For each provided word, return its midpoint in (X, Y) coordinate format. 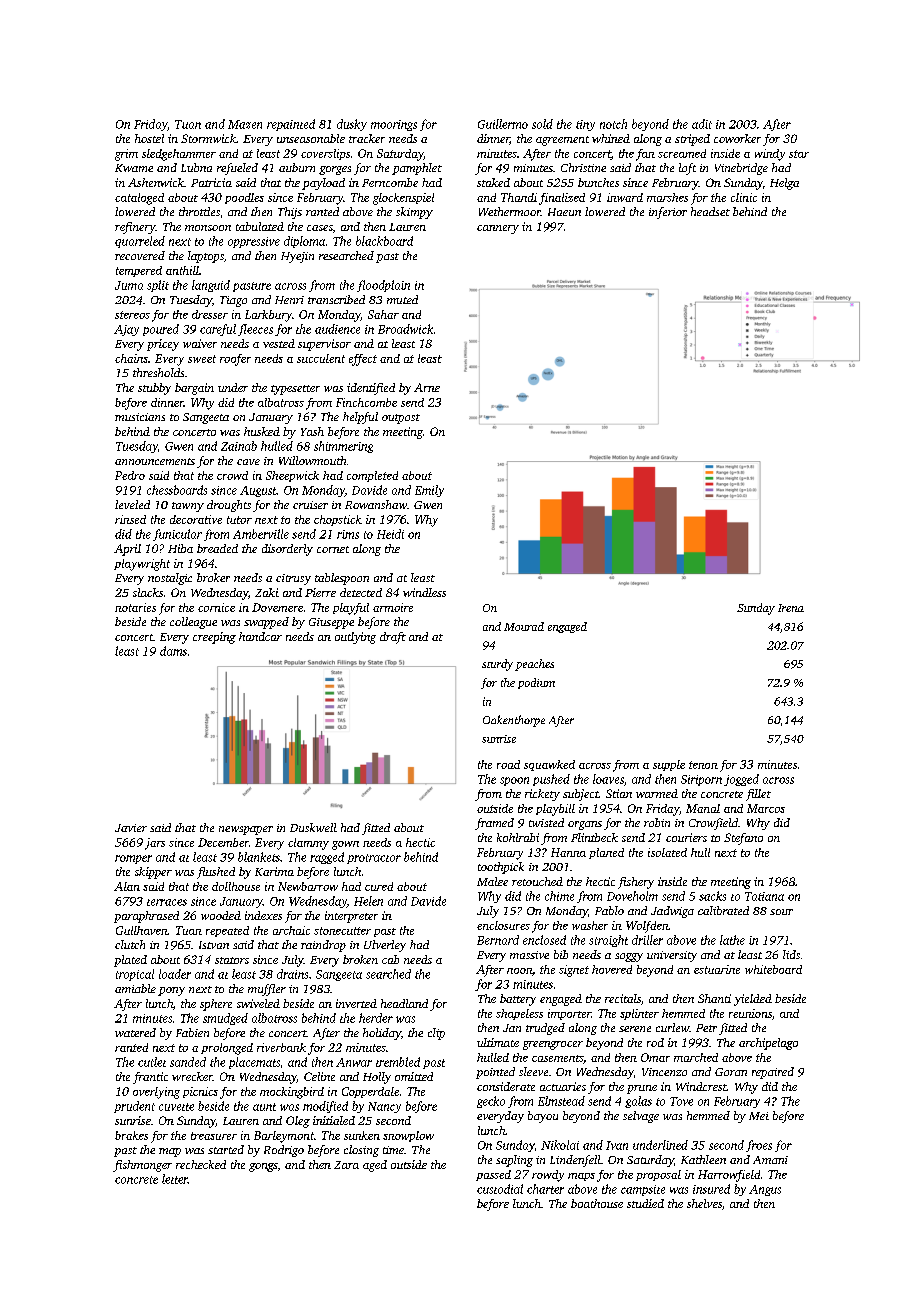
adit (702, 124)
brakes (131, 1135)
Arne (427, 387)
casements (557, 1058)
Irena (791, 608)
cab (390, 959)
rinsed (130, 519)
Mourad (524, 626)
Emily (429, 491)
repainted (291, 125)
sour (781, 912)
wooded (221, 915)
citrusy (293, 579)
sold (542, 124)
